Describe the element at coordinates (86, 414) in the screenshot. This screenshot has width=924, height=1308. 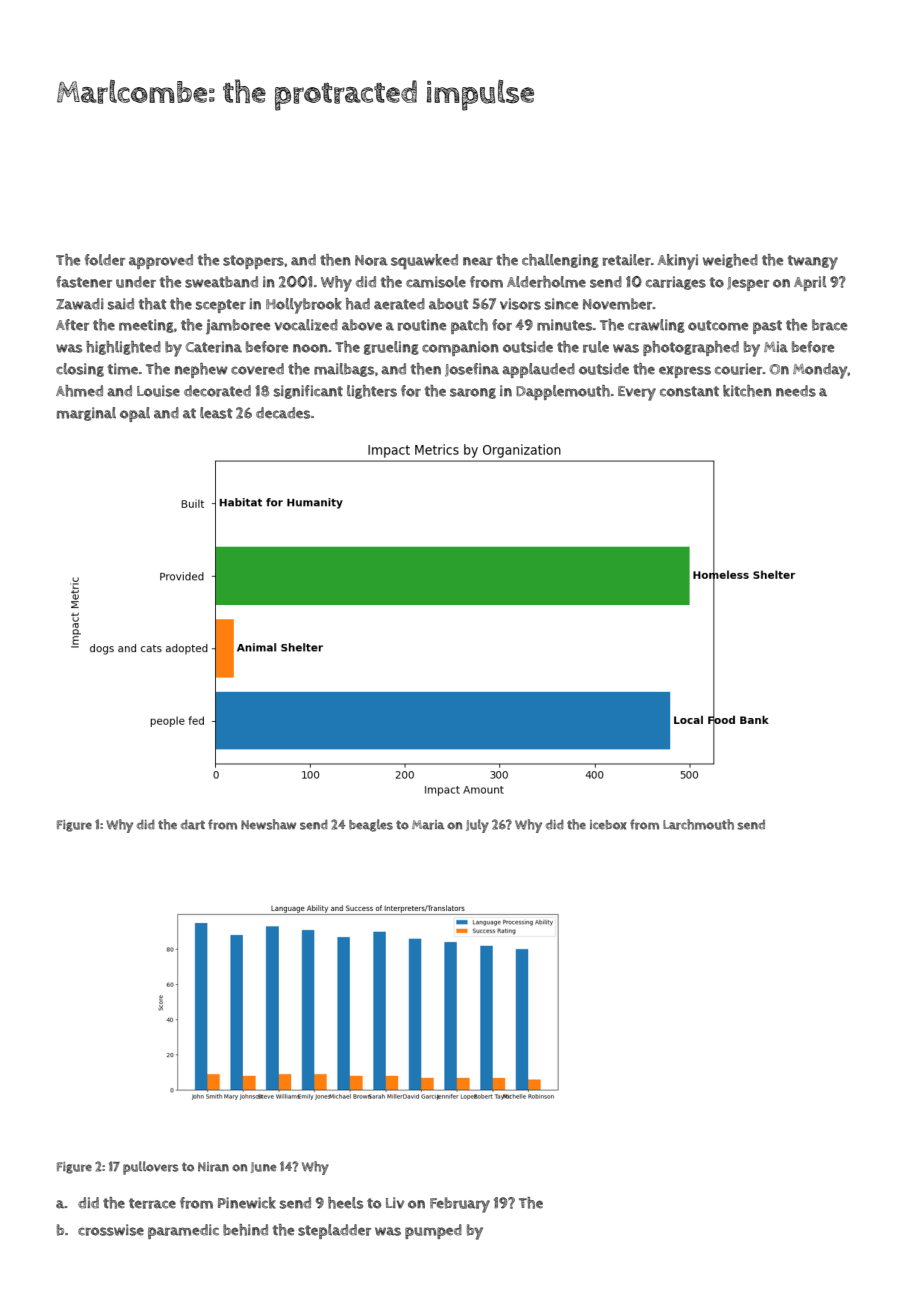
I see `marginal` at that location.
